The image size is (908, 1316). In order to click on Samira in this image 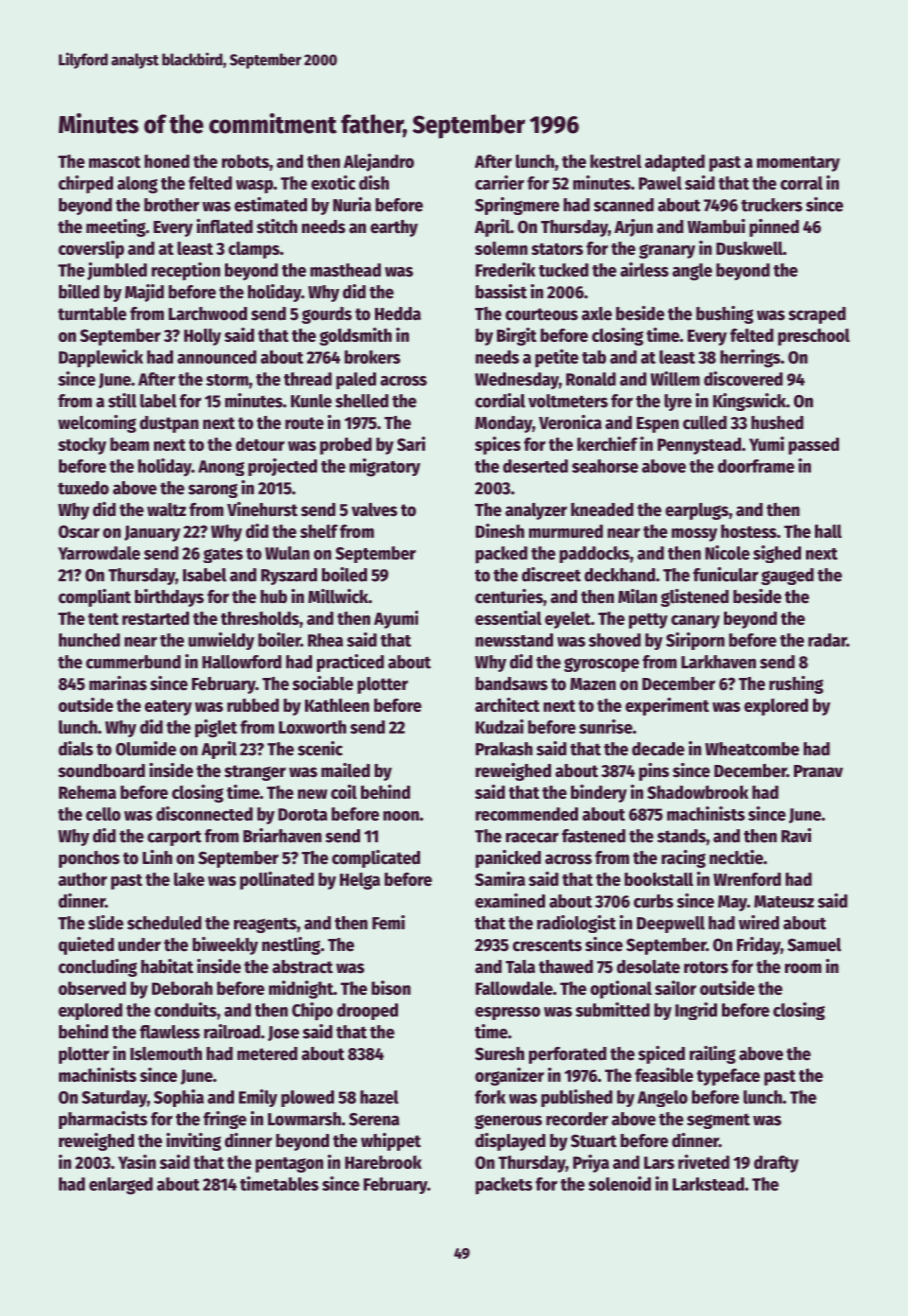, I will do `click(500, 878)`.
